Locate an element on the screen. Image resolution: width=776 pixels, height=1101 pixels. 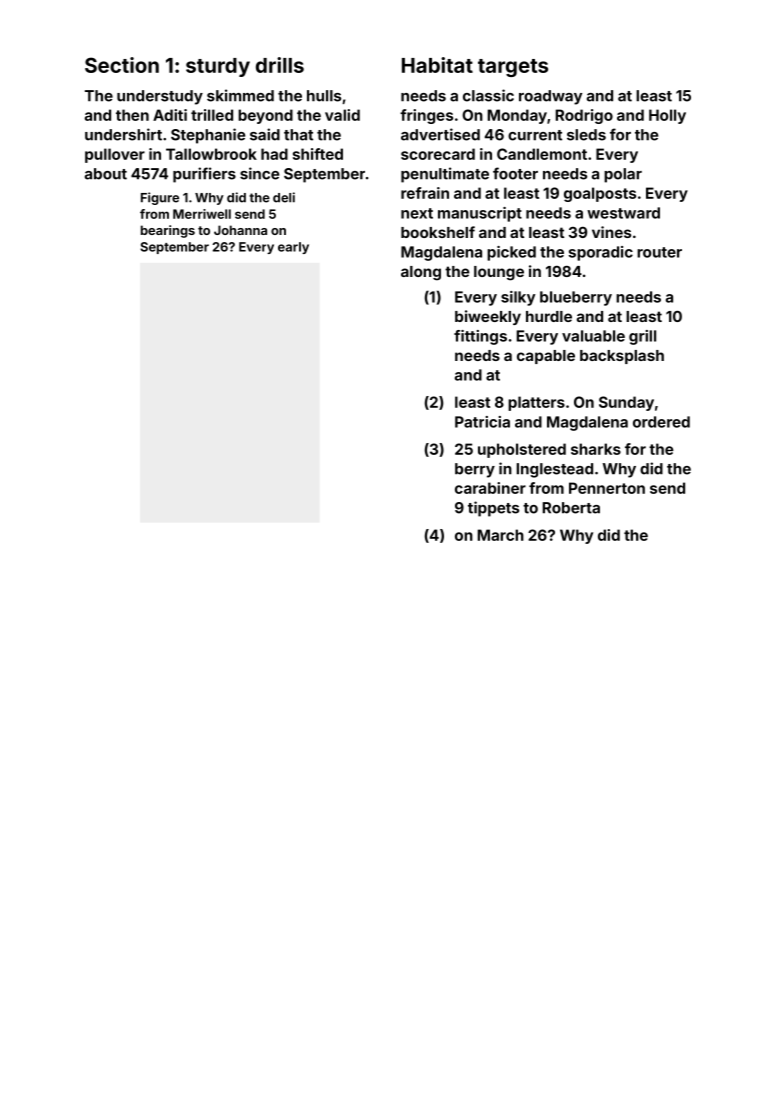
March is located at coordinates (500, 535).
